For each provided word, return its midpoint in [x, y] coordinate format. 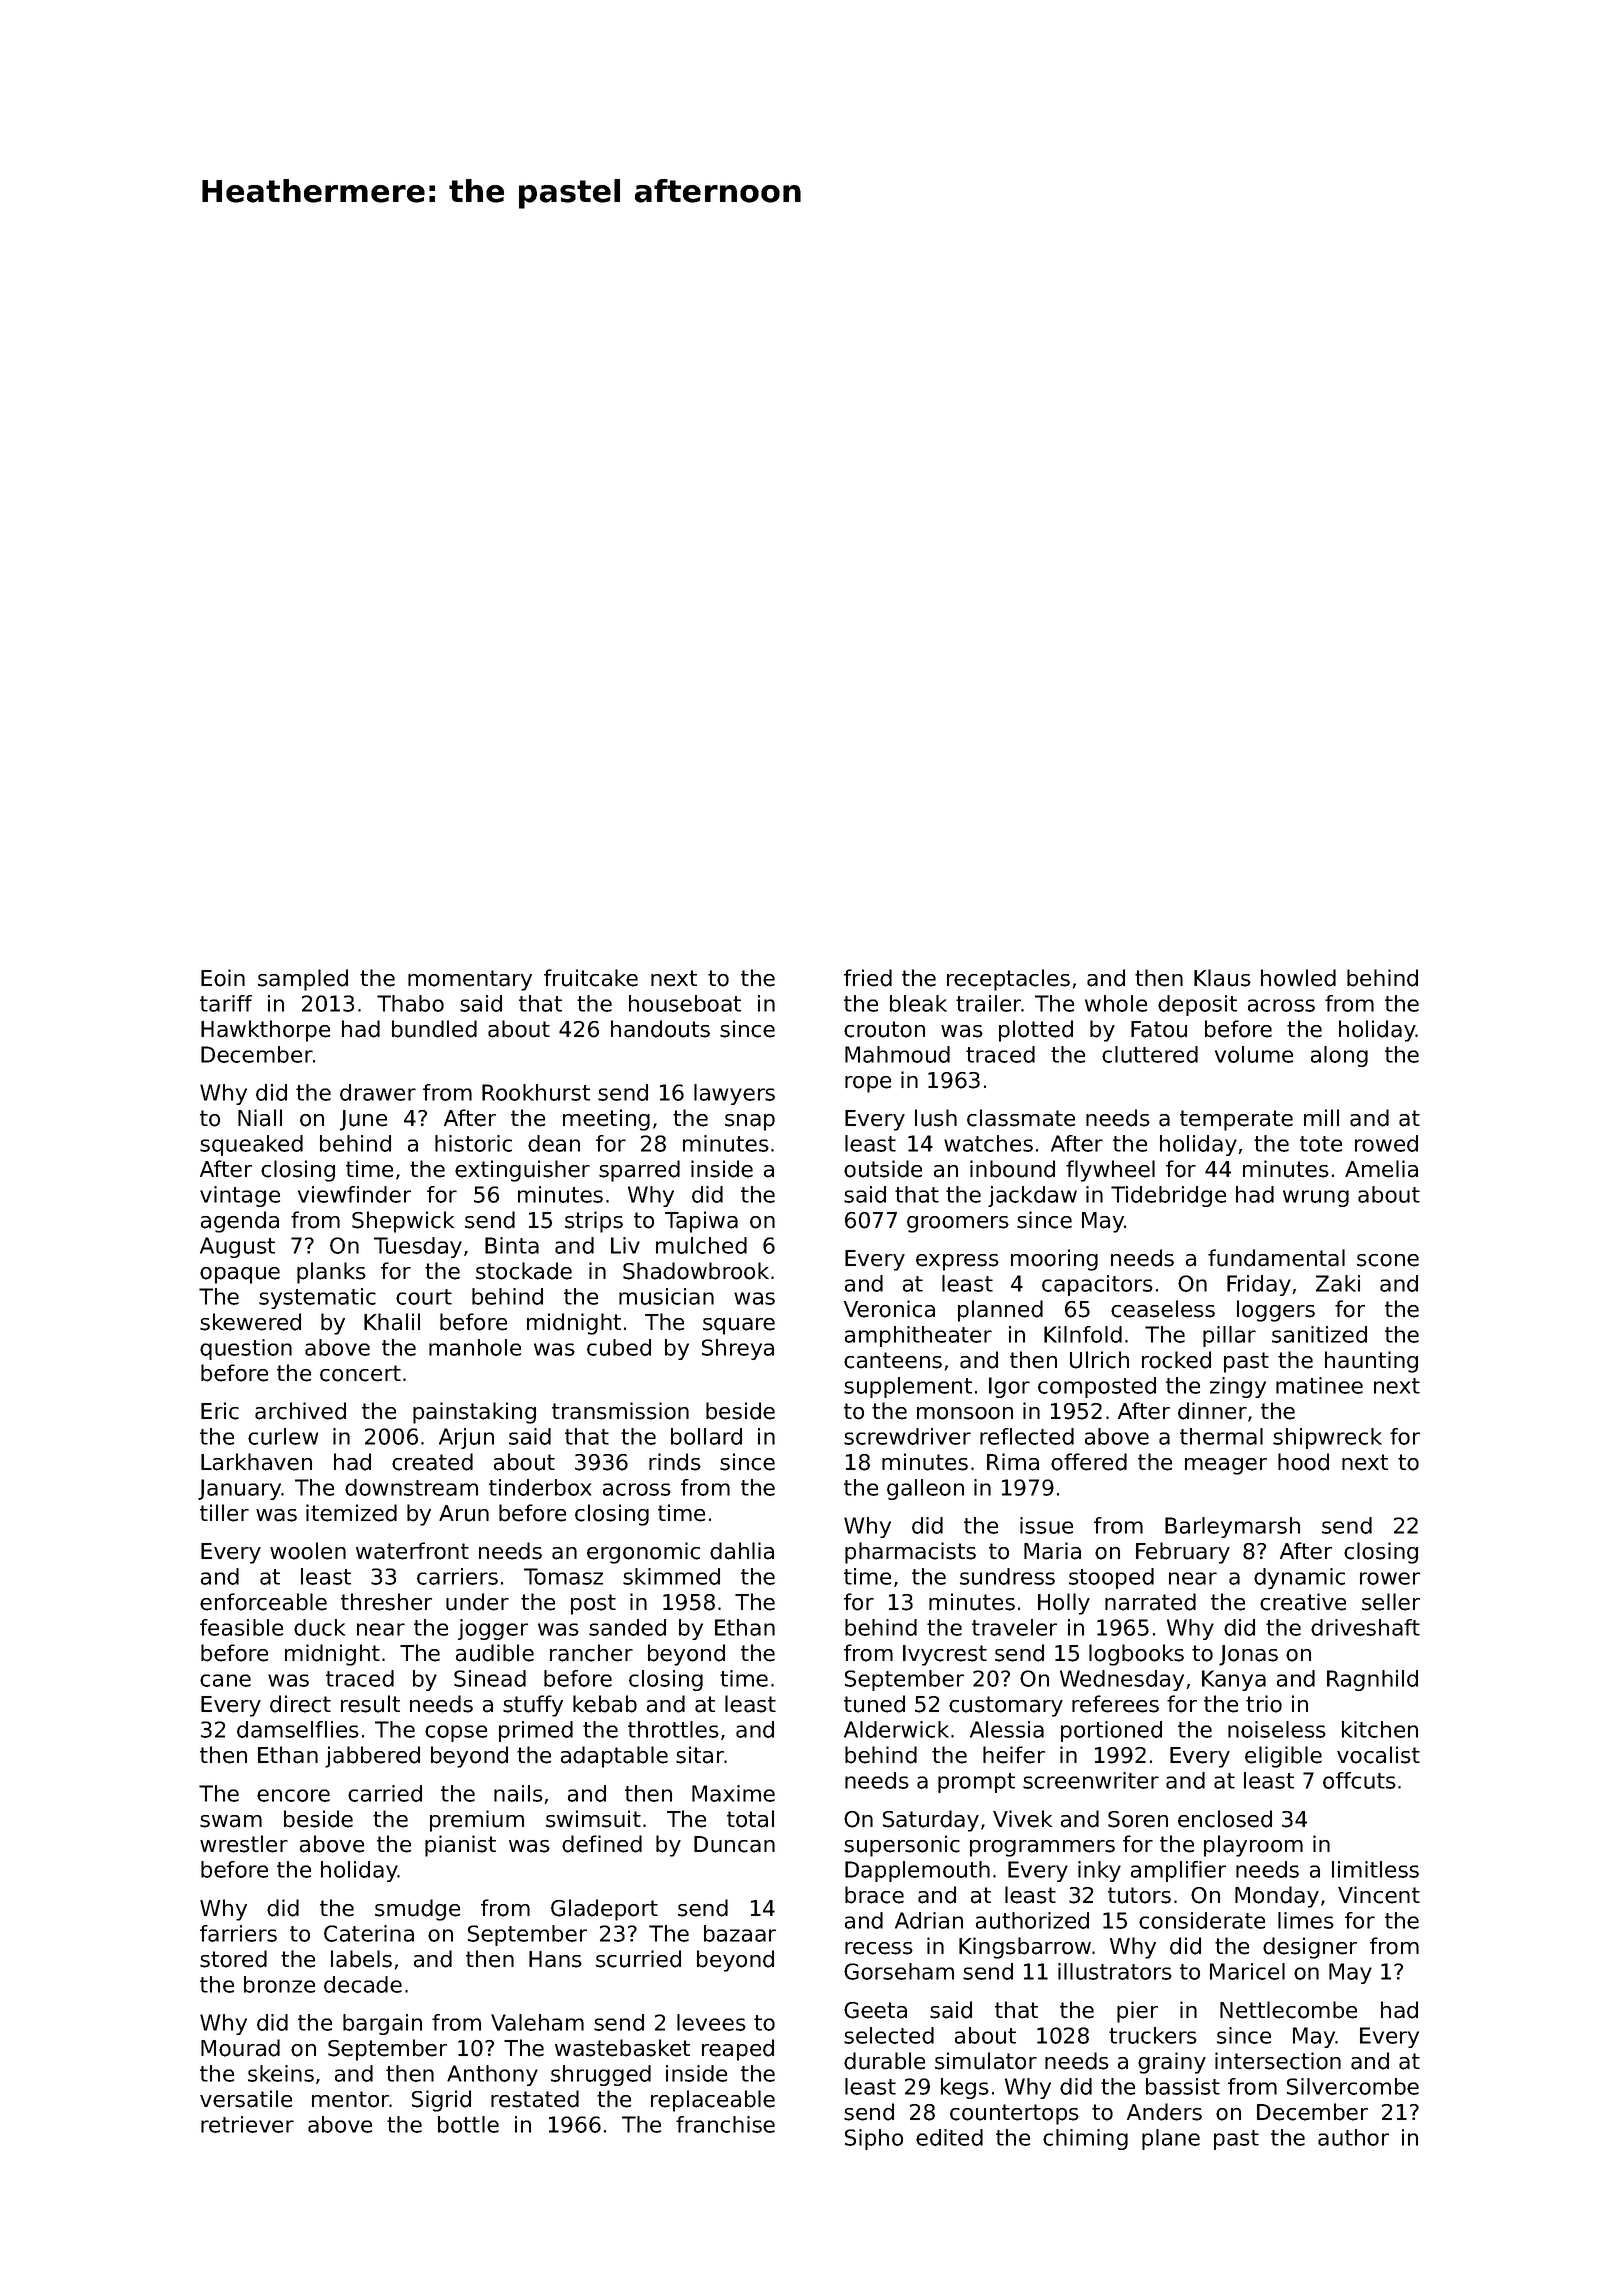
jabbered [372, 1757]
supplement [908, 1387]
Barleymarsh [1232, 1527]
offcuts [1359, 1780]
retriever [247, 2124]
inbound [1012, 1169]
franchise [725, 2124]
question [246, 1349]
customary [1006, 1706]
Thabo [410, 1003]
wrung [1316, 1198]
